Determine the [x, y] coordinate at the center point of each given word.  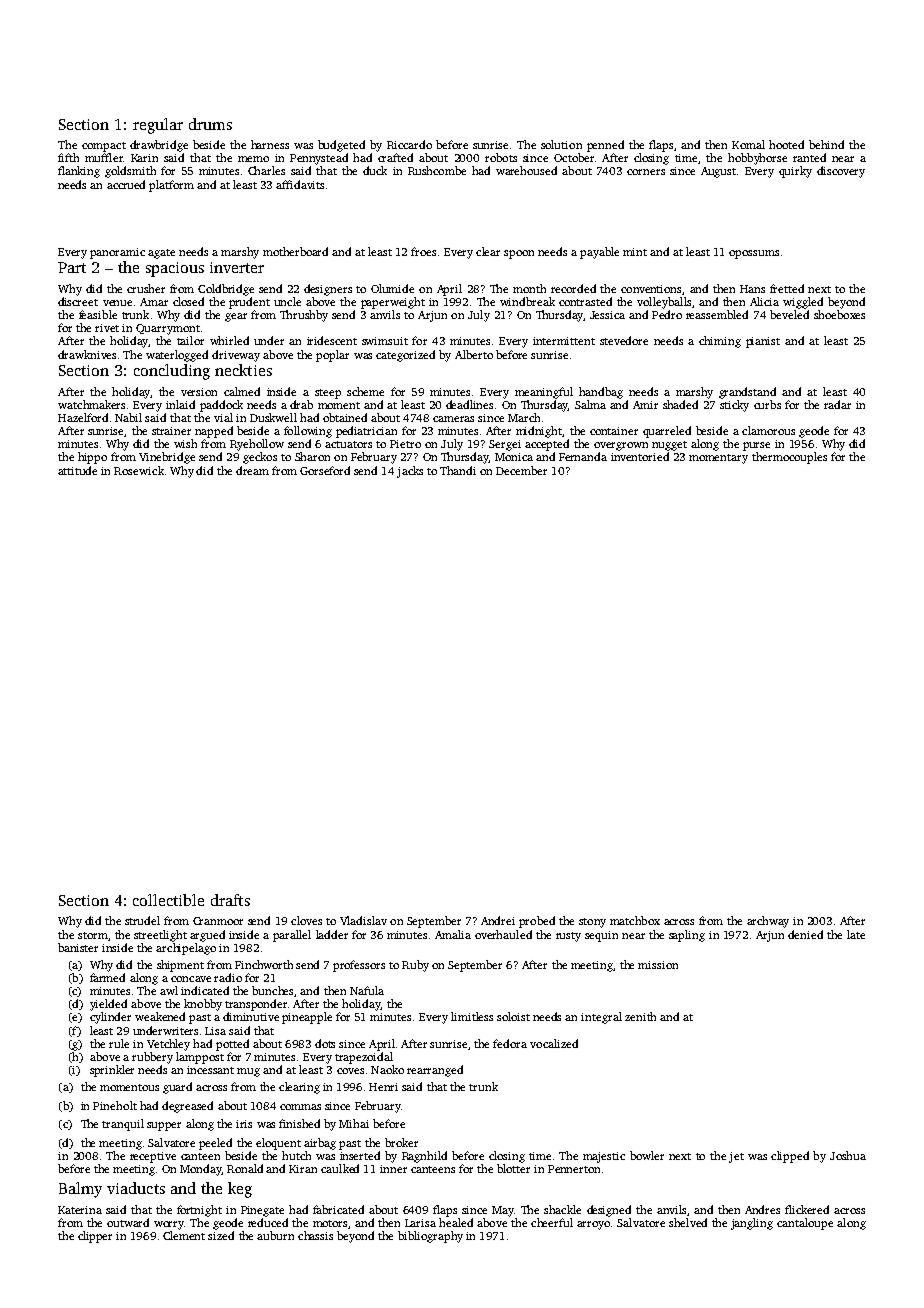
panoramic [117, 253]
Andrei [498, 920]
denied [805, 934]
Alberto [474, 354]
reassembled [717, 314]
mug [248, 1072]
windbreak [527, 301]
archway [768, 922]
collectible [168, 900]
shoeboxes [839, 314]
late [856, 934]
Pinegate [262, 1211]
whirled [229, 340]
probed [537, 922]
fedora [510, 1043]
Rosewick [139, 470]
